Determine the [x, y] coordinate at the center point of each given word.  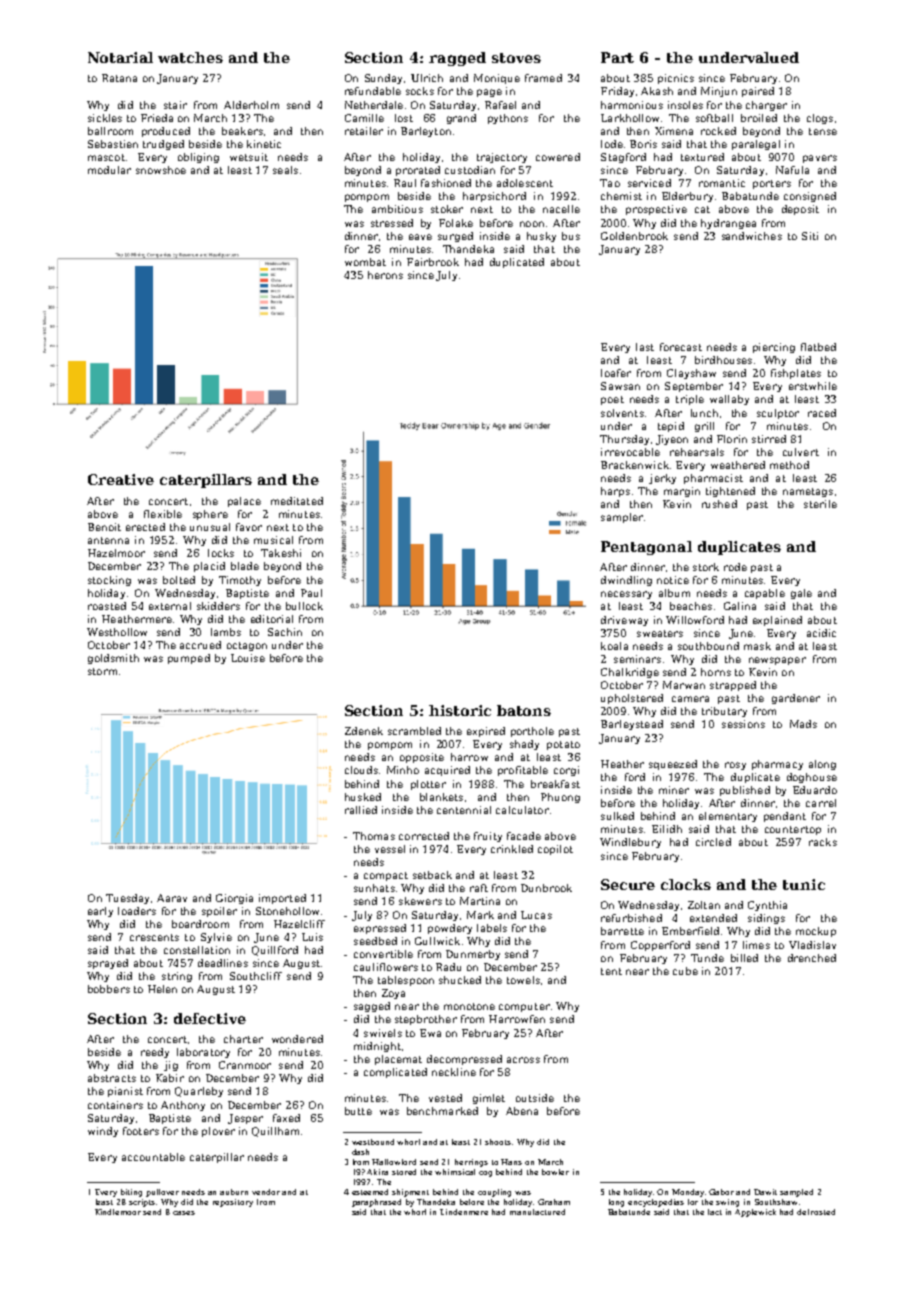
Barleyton [426, 132]
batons [524, 710]
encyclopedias [656, 1203]
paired [758, 92]
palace [244, 502]
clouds [361, 770]
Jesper [245, 1119]
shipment [410, 1193]
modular [109, 170]
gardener [796, 699]
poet [612, 400]
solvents [622, 413]
